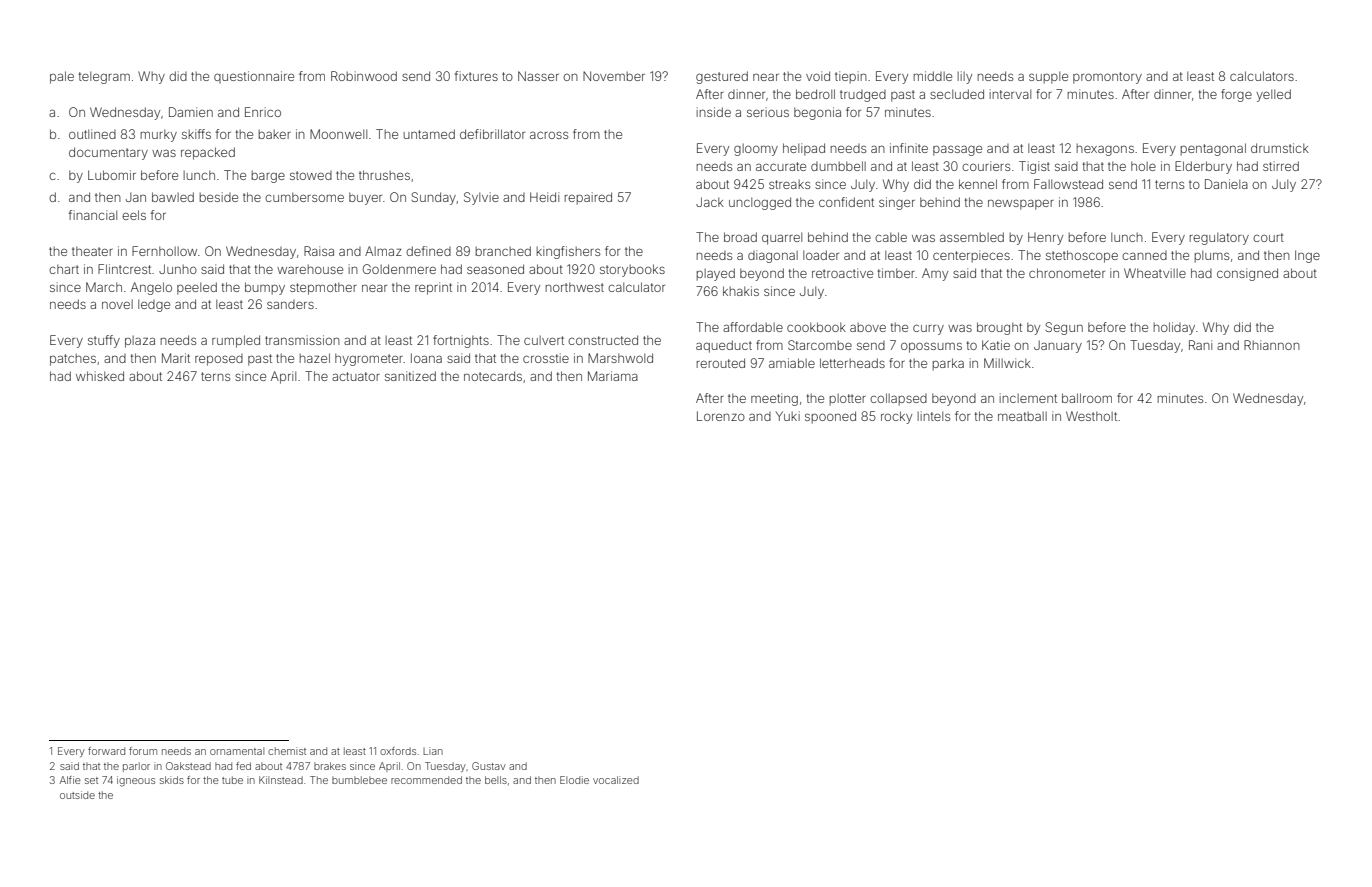 This screenshot has width=1372, height=887. What do you see at coordinates (330, 766) in the screenshot?
I see `brakes` at bounding box center [330, 766].
